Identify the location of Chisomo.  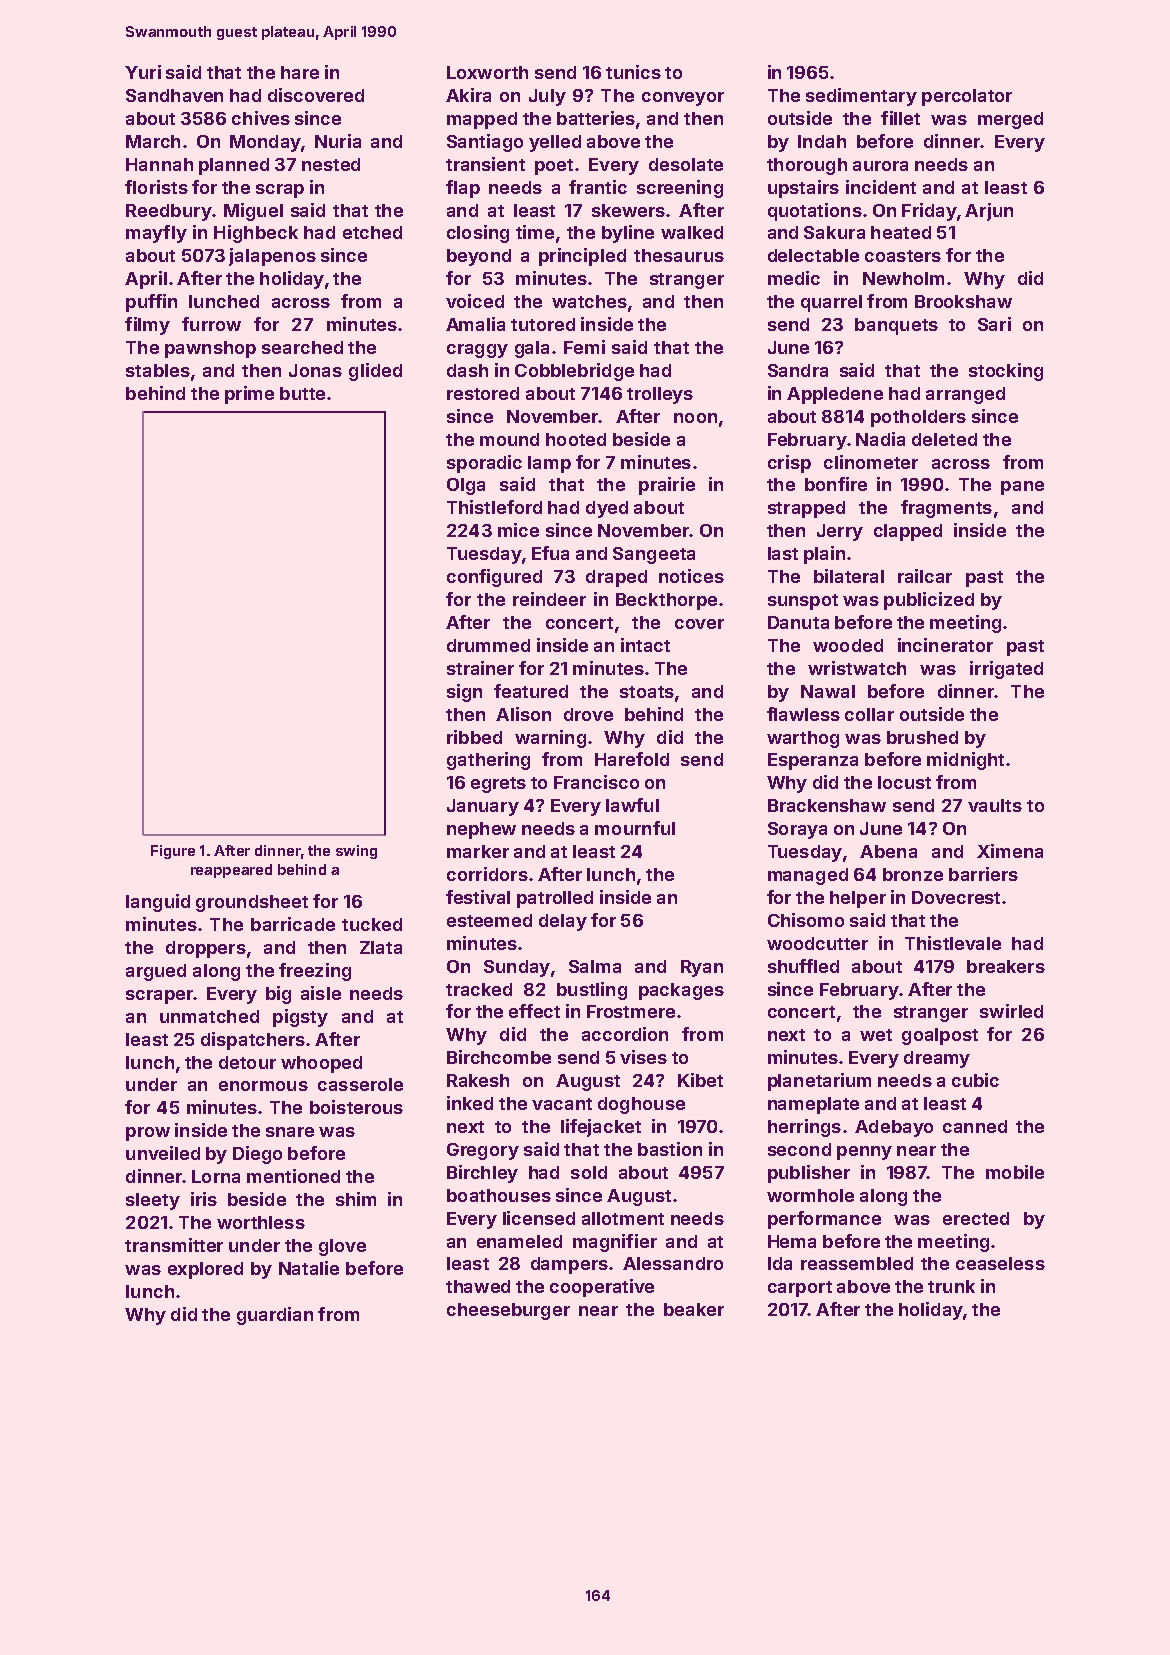
(806, 920).
